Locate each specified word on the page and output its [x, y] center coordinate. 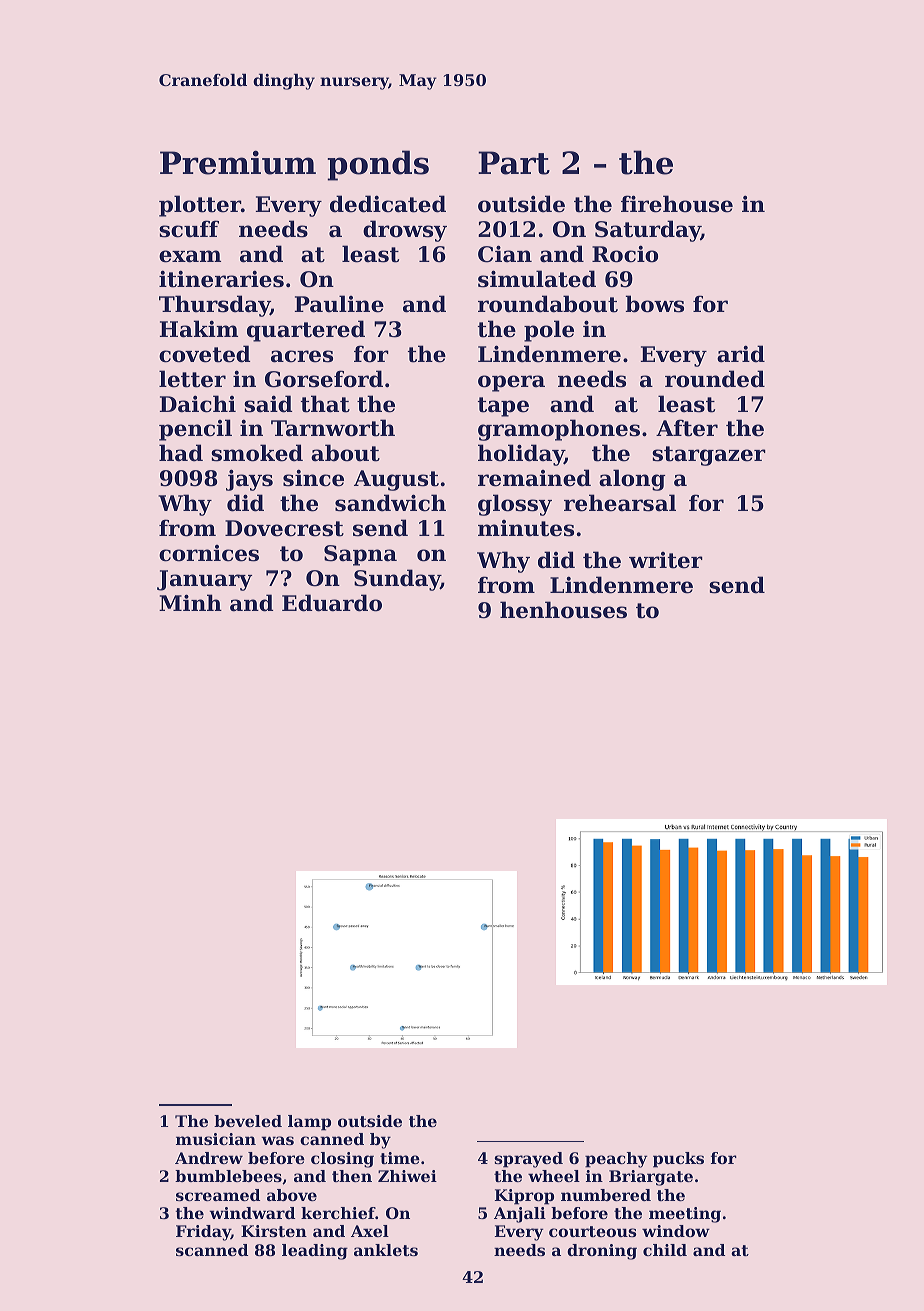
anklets [386, 1250]
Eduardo [332, 603]
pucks [678, 1160]
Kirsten [274, 1231]
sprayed [528, 1160]
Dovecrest [284, 528]
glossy [515, 505]
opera [511, 383]
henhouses [563, 610]
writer [666, 560]
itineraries [221, 279]
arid [741, 354]
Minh [190, 602]
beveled [248, 1121]
